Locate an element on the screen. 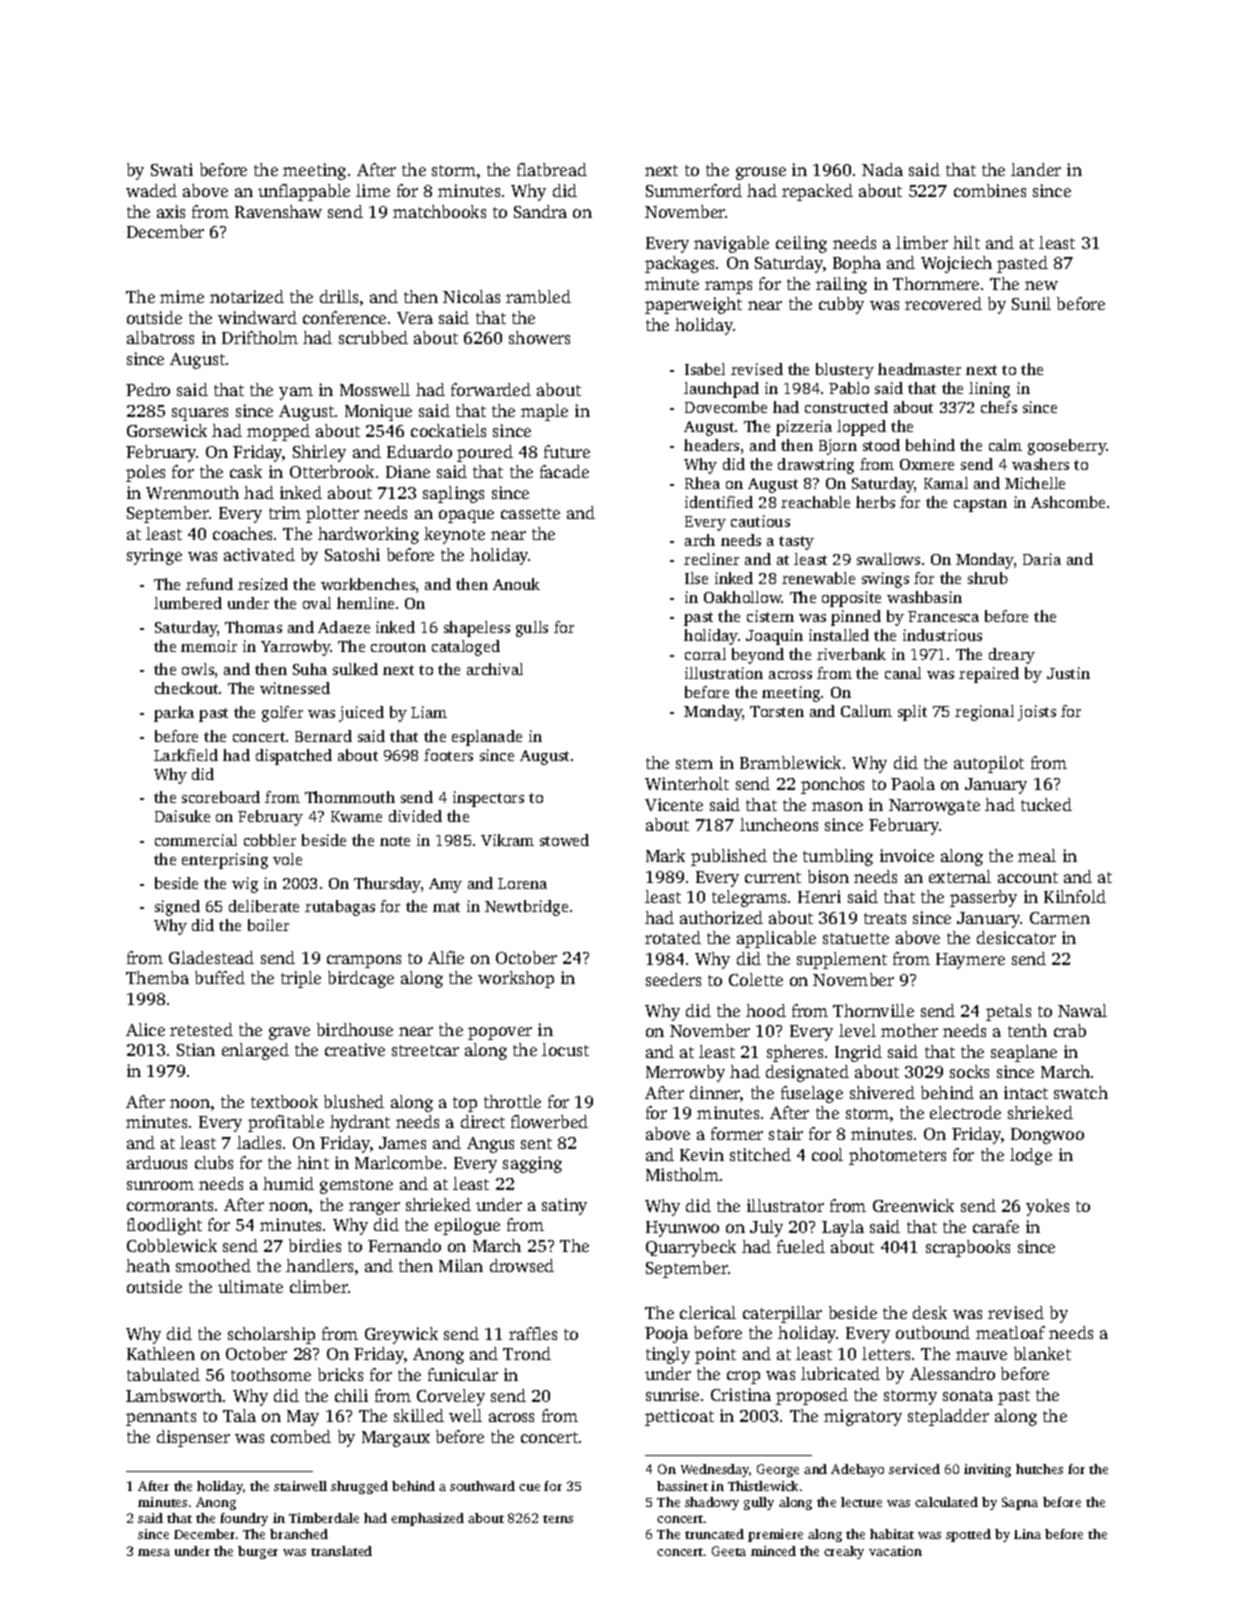 The width and height of the screenshot is (1242, 1607). Swati is located at coordinates (172, 169).
